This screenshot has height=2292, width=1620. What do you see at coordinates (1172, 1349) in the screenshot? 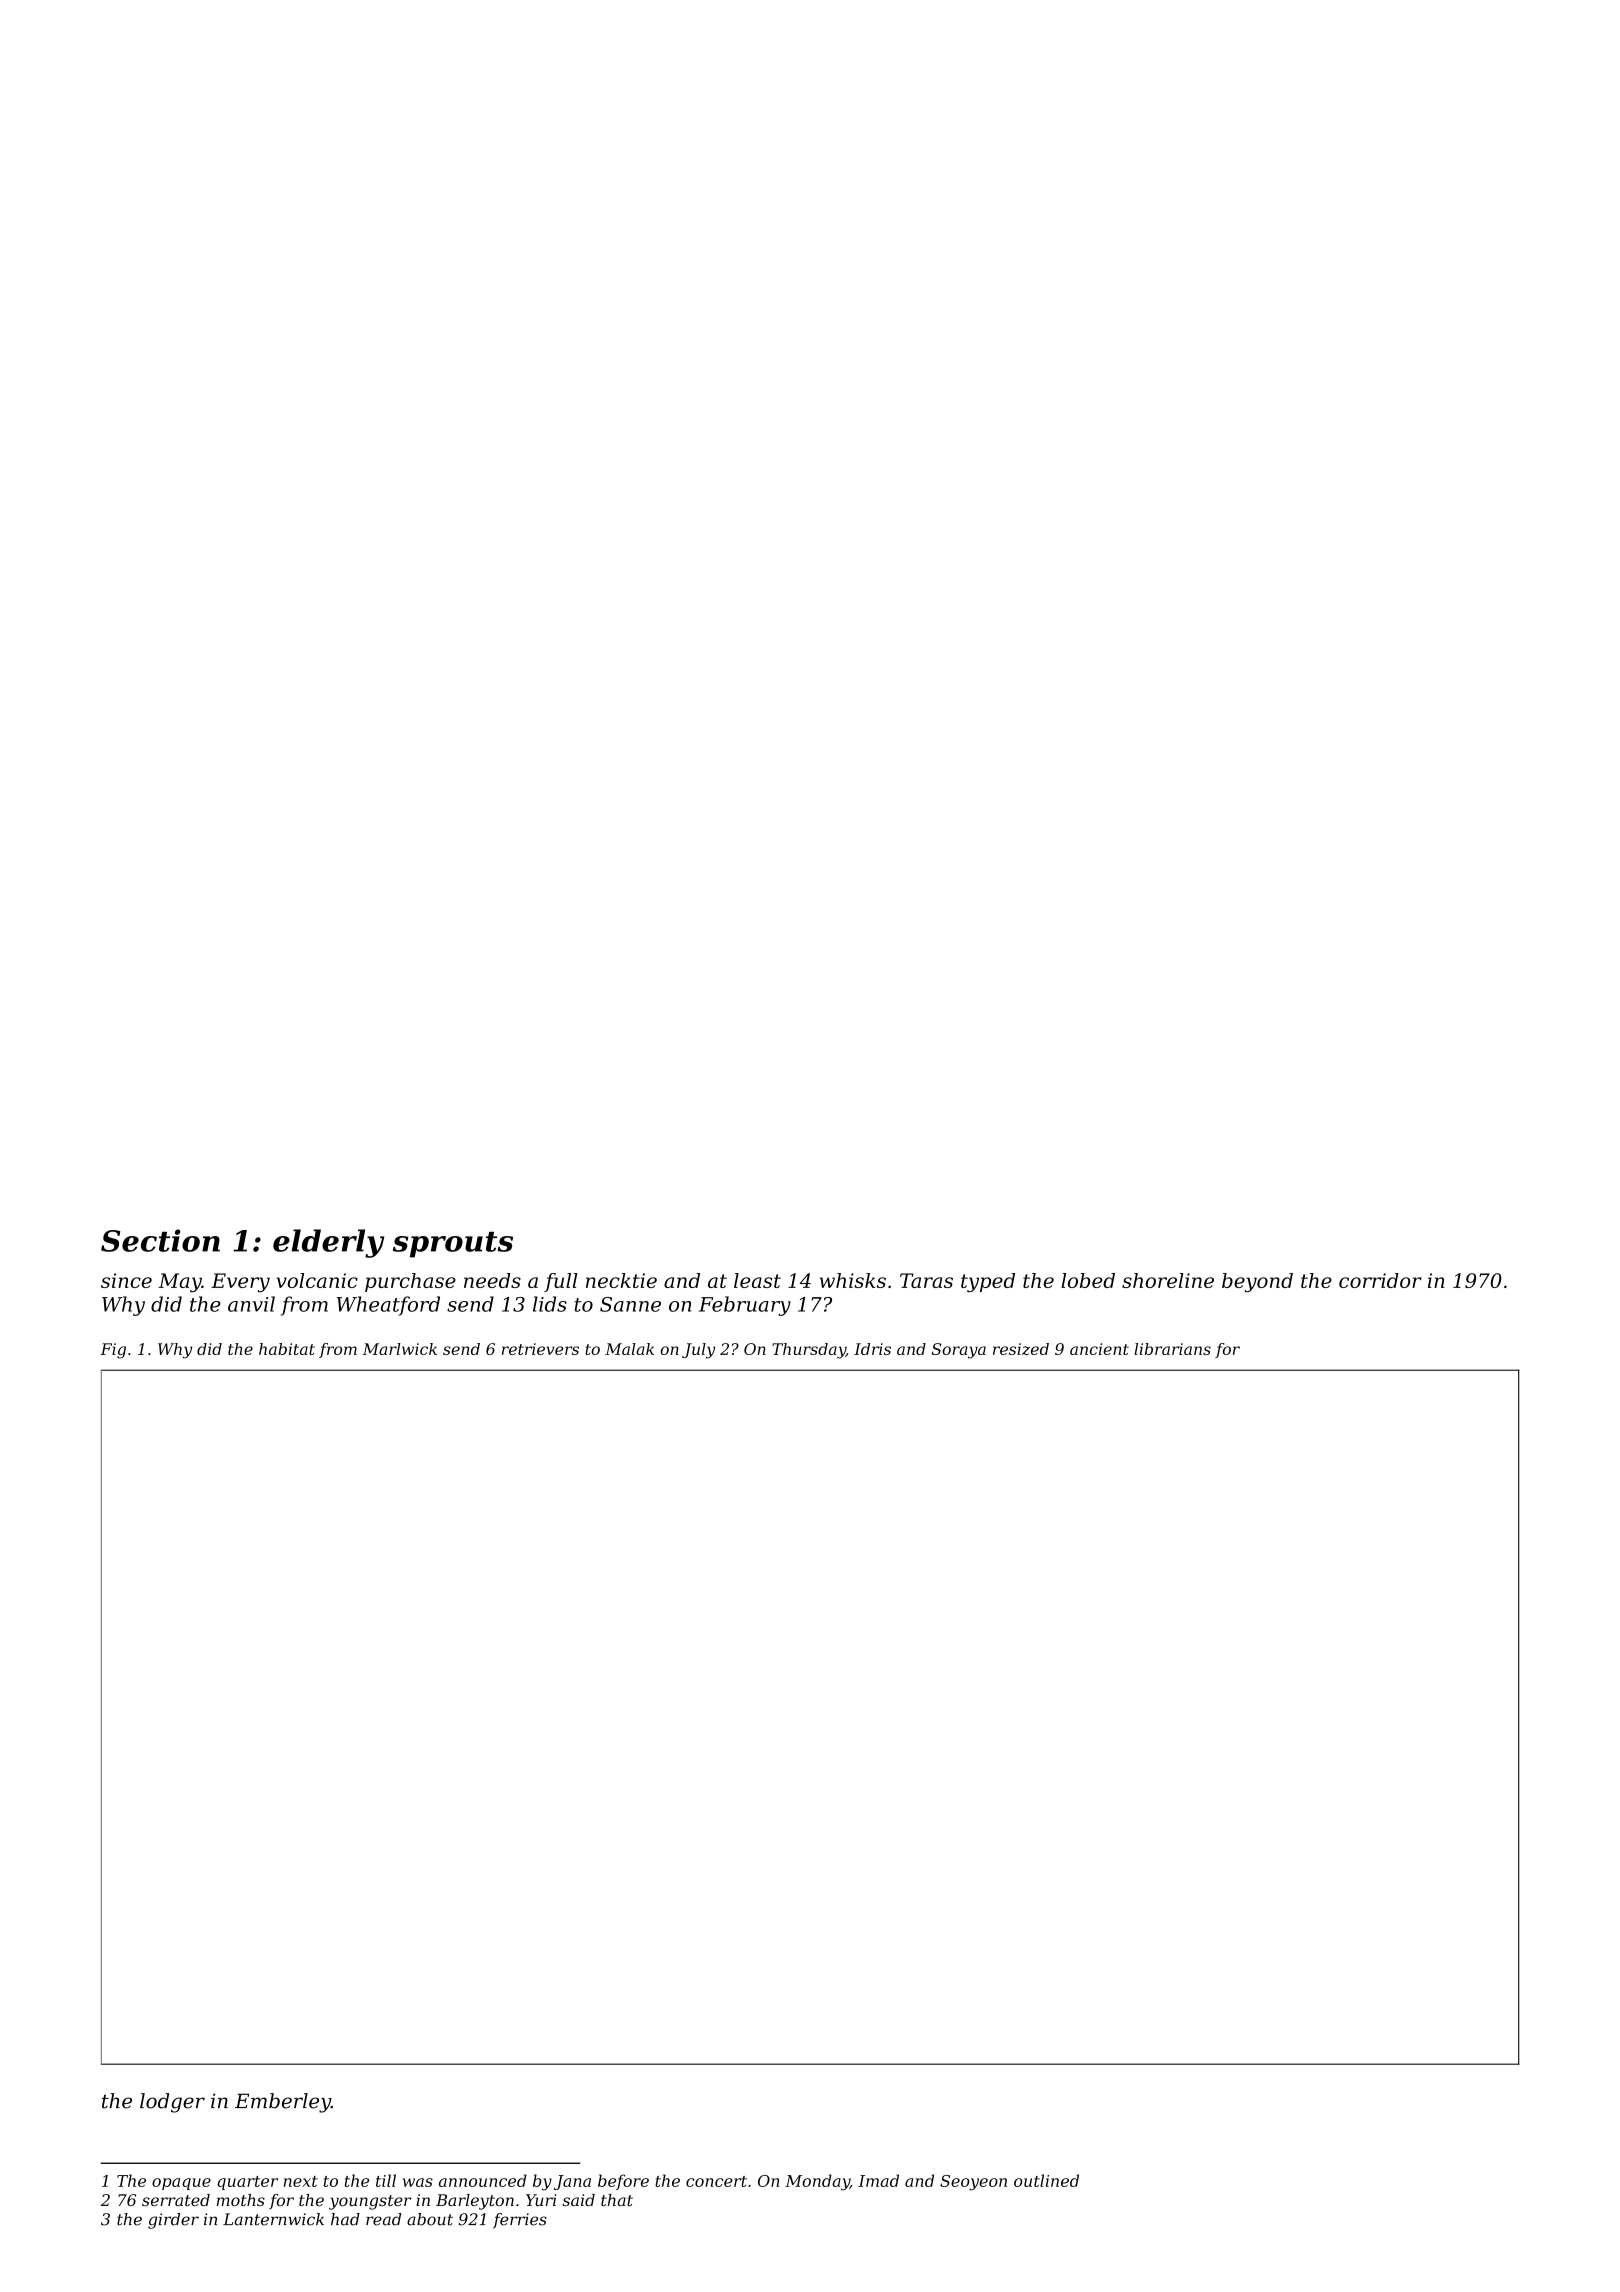
I see `librarians` at bounding box center [1172, 1349].
